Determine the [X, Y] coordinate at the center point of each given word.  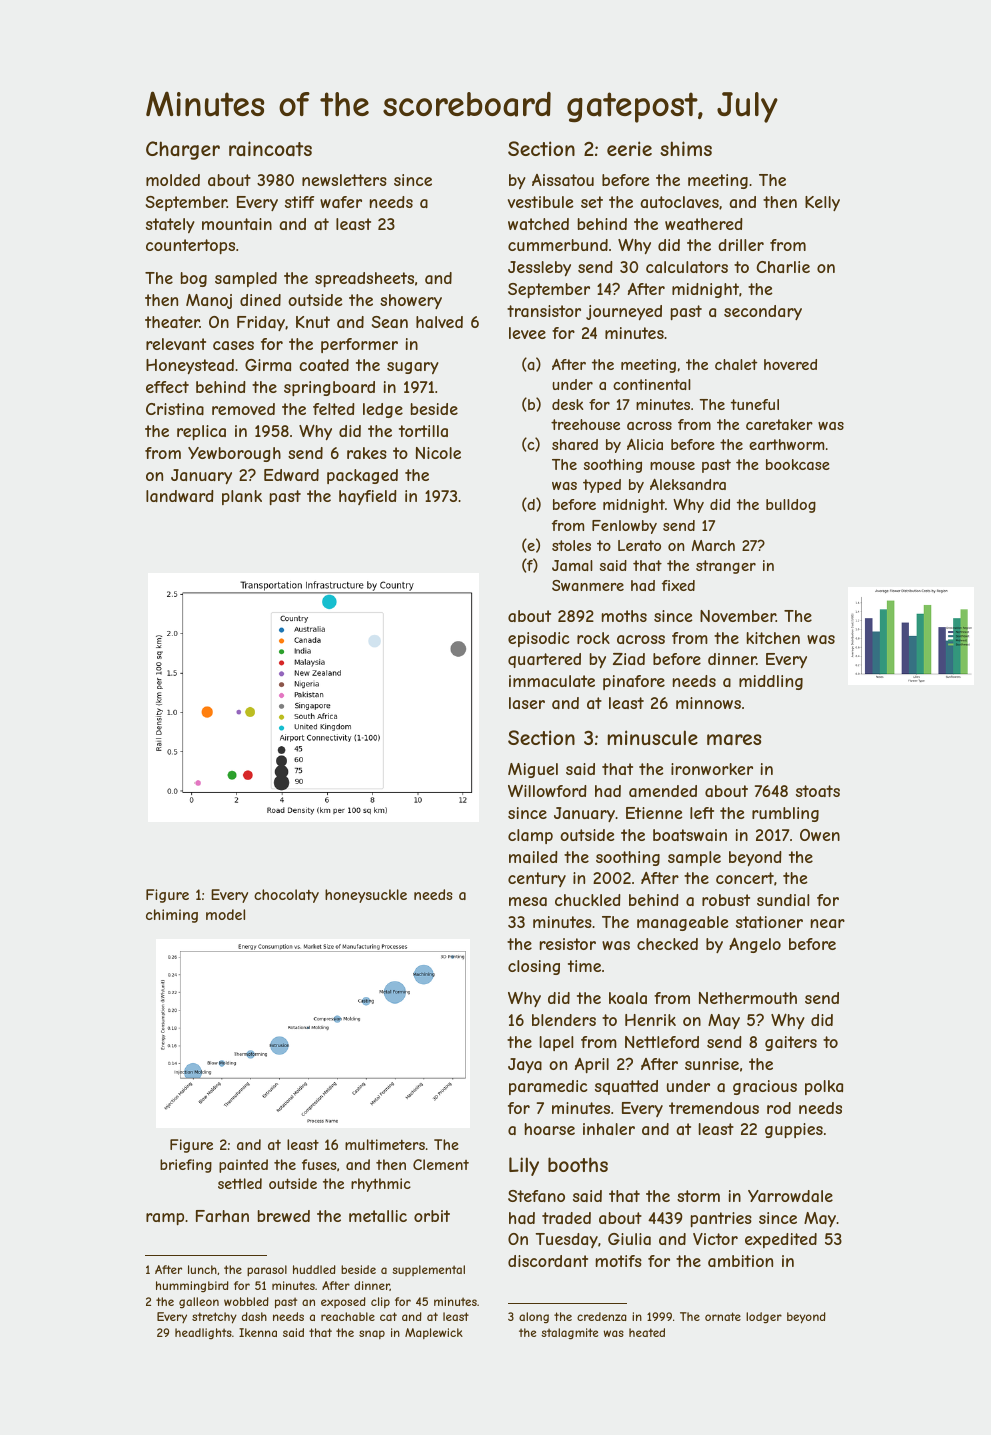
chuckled [588, 900]
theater [172, 322]
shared [575, 444]
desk [568, 404]
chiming [172, 916]
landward [180, 496]
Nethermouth [748, 998]
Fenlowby [624, 527]
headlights [203, 1333]
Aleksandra [688, 484]
